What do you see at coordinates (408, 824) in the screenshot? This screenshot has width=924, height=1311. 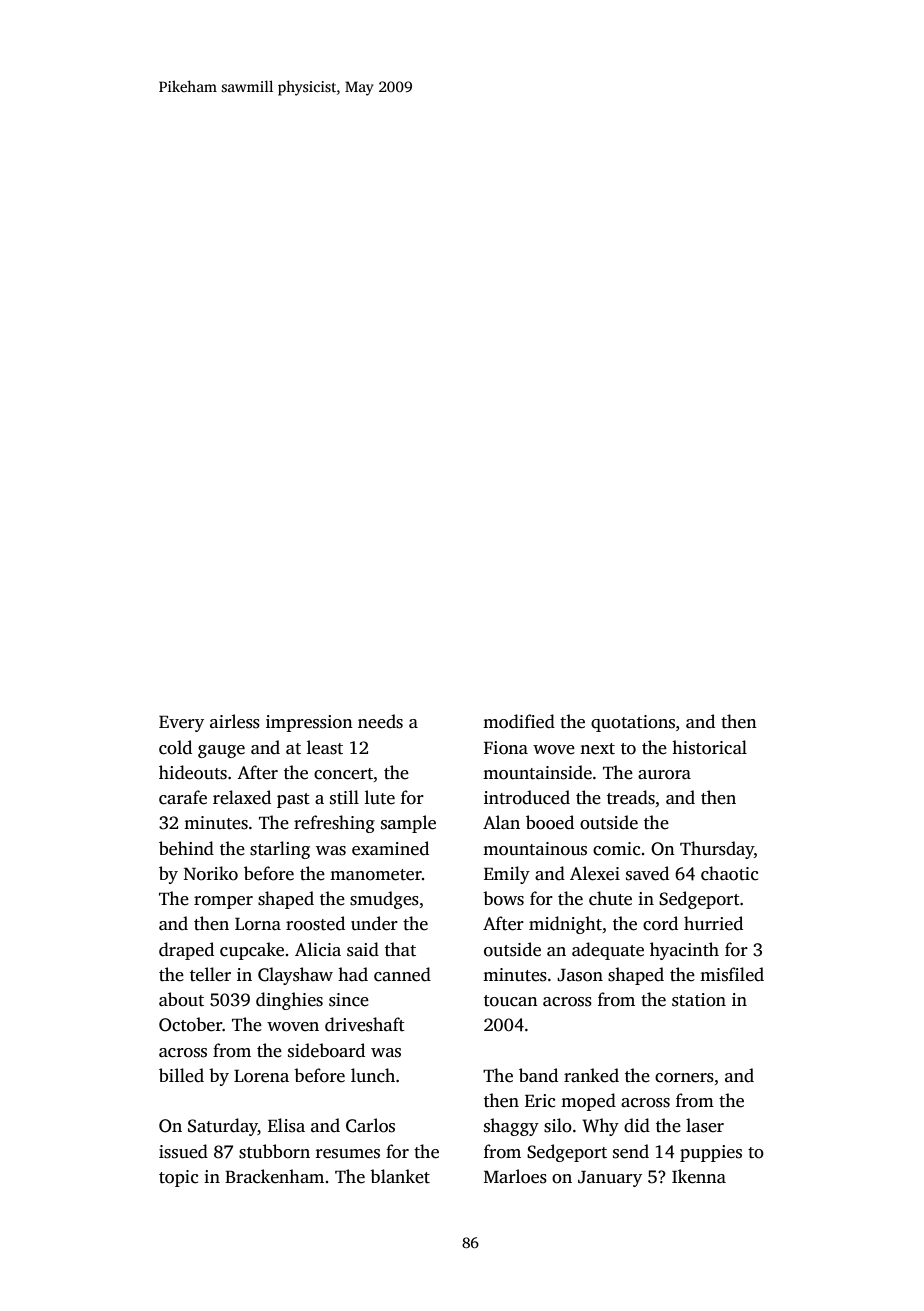 I see `sample` at bounding box center [408, 824].
